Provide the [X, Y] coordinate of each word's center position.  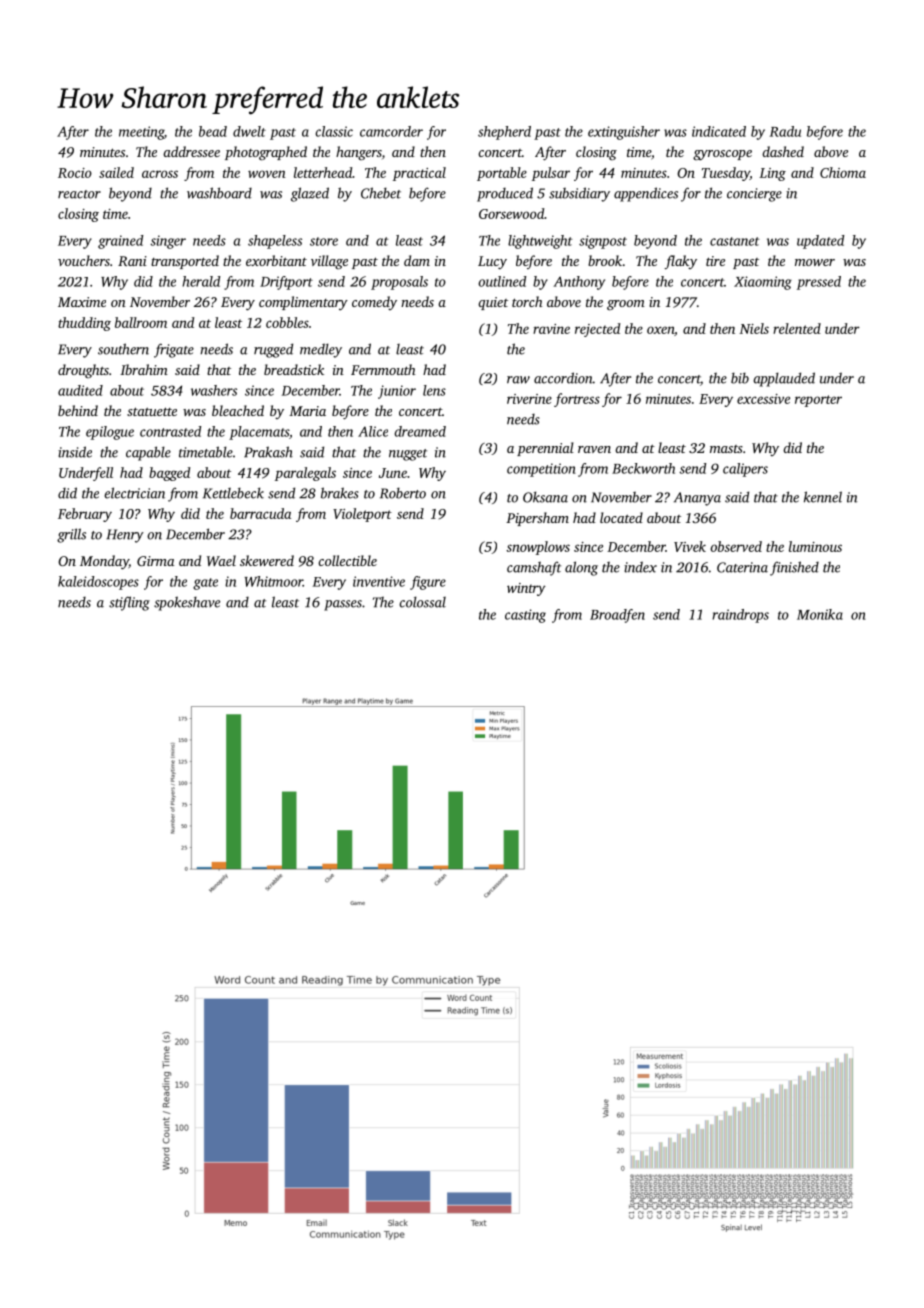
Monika [820, 614]
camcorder [391, 131]
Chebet [381, 193]
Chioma [843, 172]
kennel [823, 497]
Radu [785, 131]
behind [78, 410]
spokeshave [187, 603]
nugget [408, 455]
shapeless [275, 242]
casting [525, 616]
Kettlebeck [233, 493]
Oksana [545, 497]
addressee [191, 151]
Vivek [690, 546]
